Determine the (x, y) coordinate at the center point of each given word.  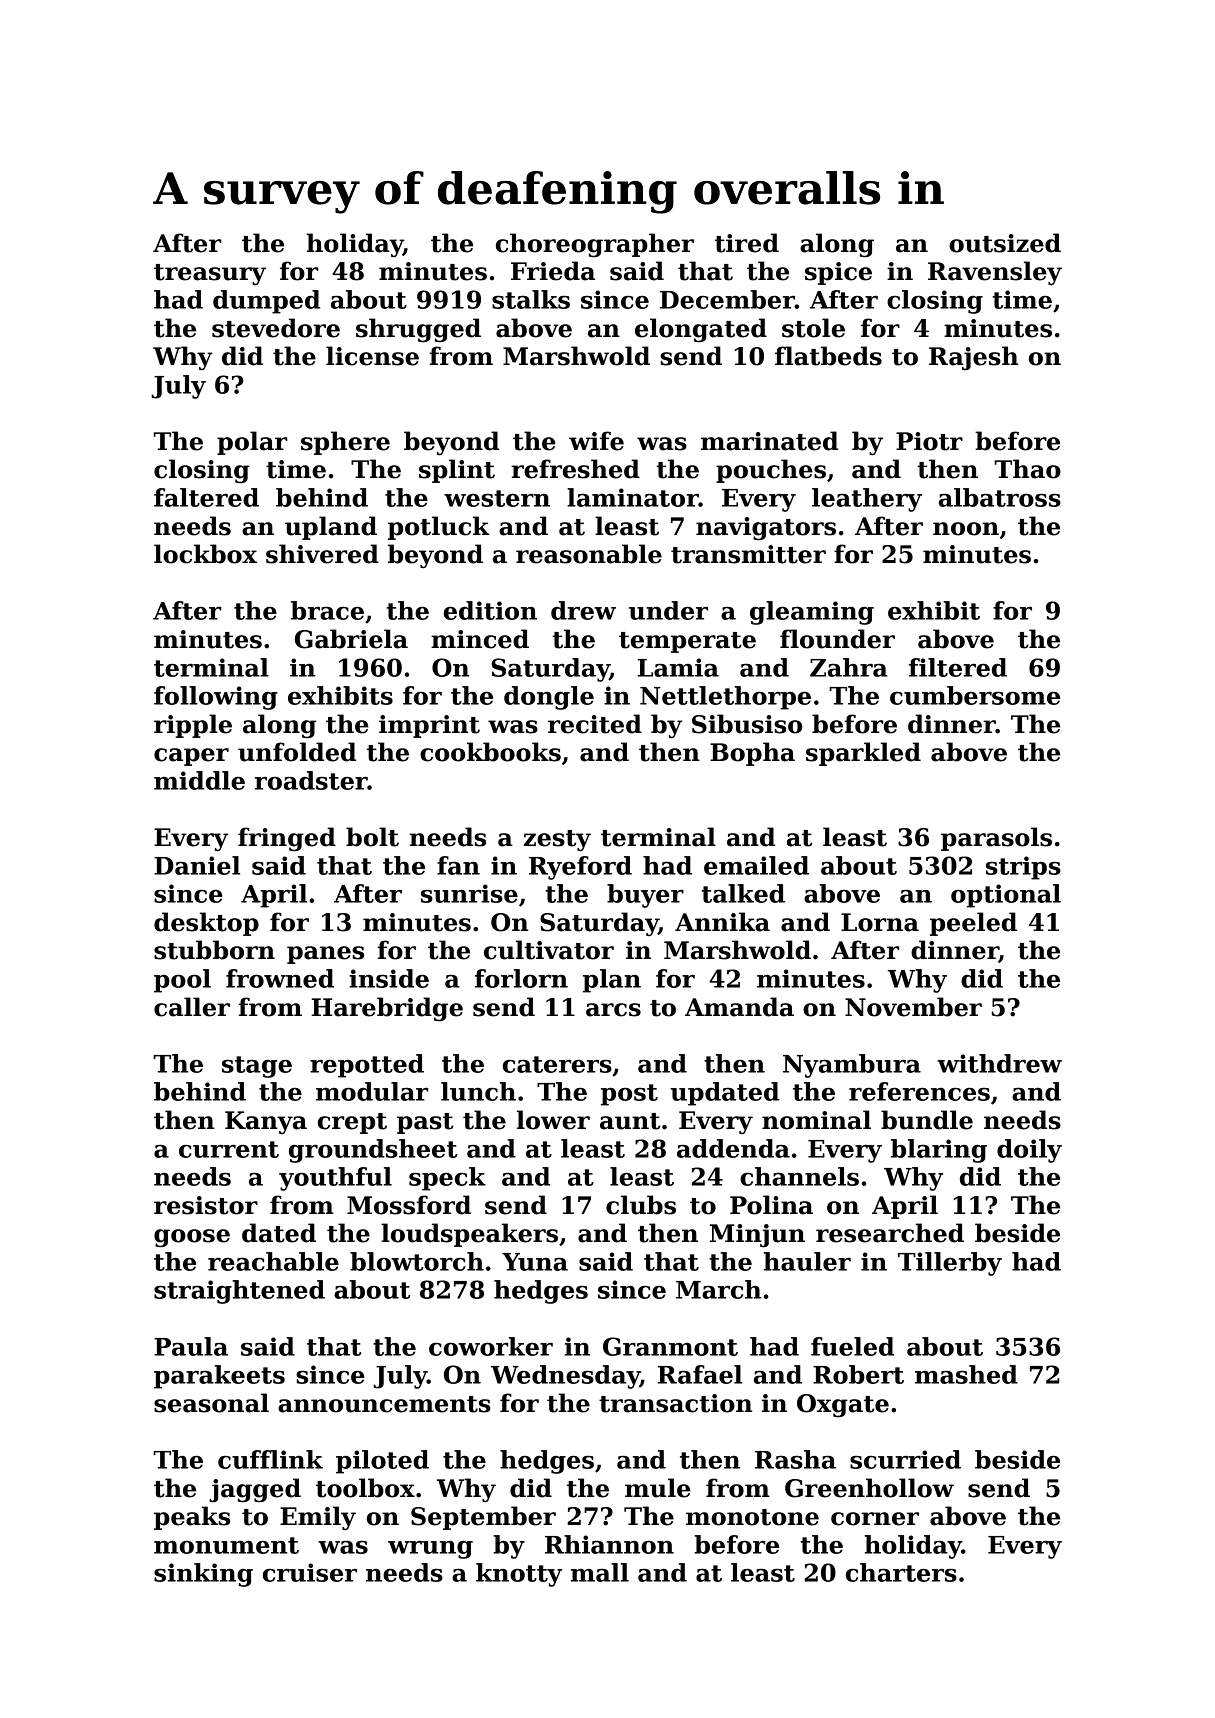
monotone (752, 1517)
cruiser (310, 1572)
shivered (322, 554)
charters (901, 1572)
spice (838, 273)
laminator (633, 497)
